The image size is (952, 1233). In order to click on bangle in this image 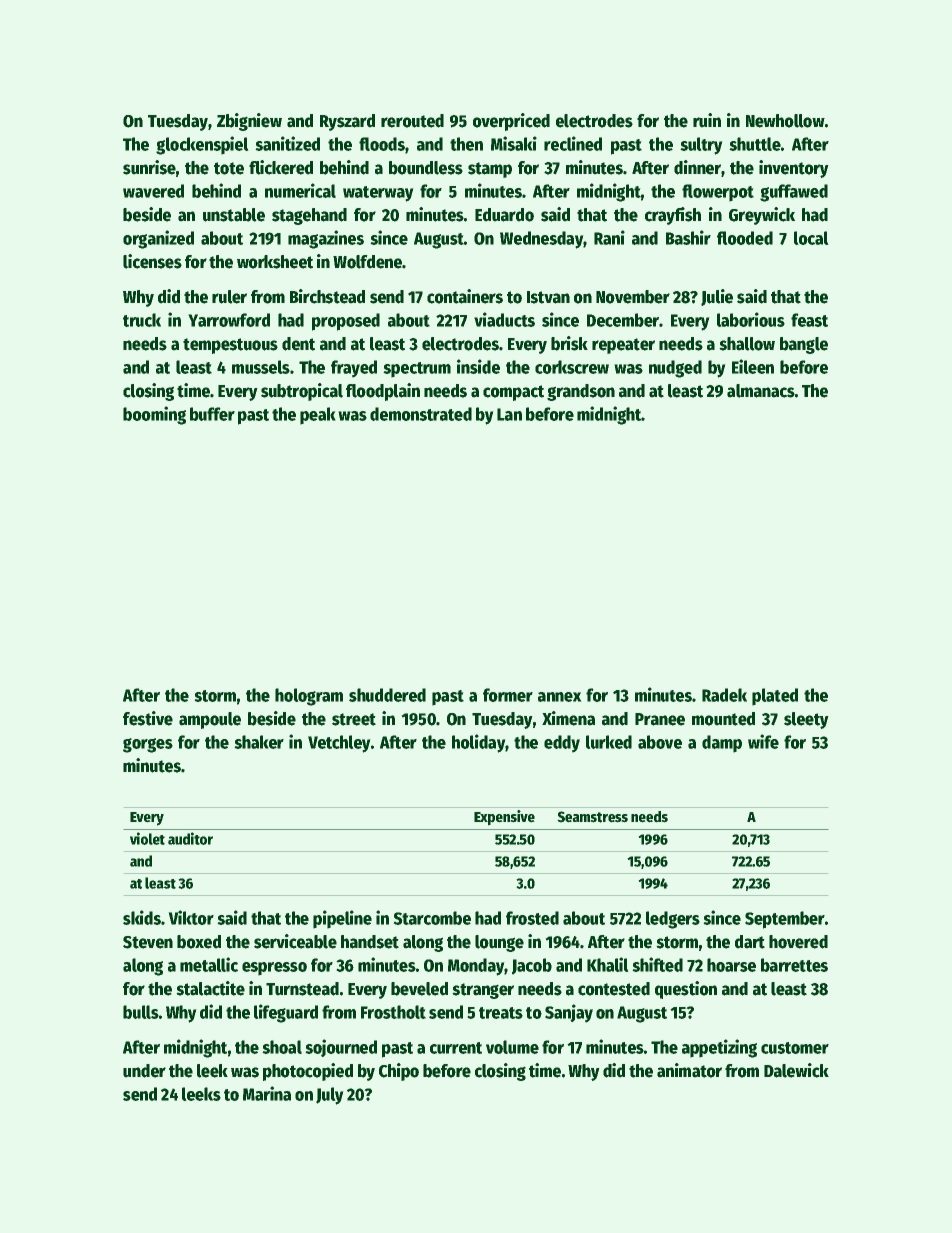, I will do `click(804, 345)`.
